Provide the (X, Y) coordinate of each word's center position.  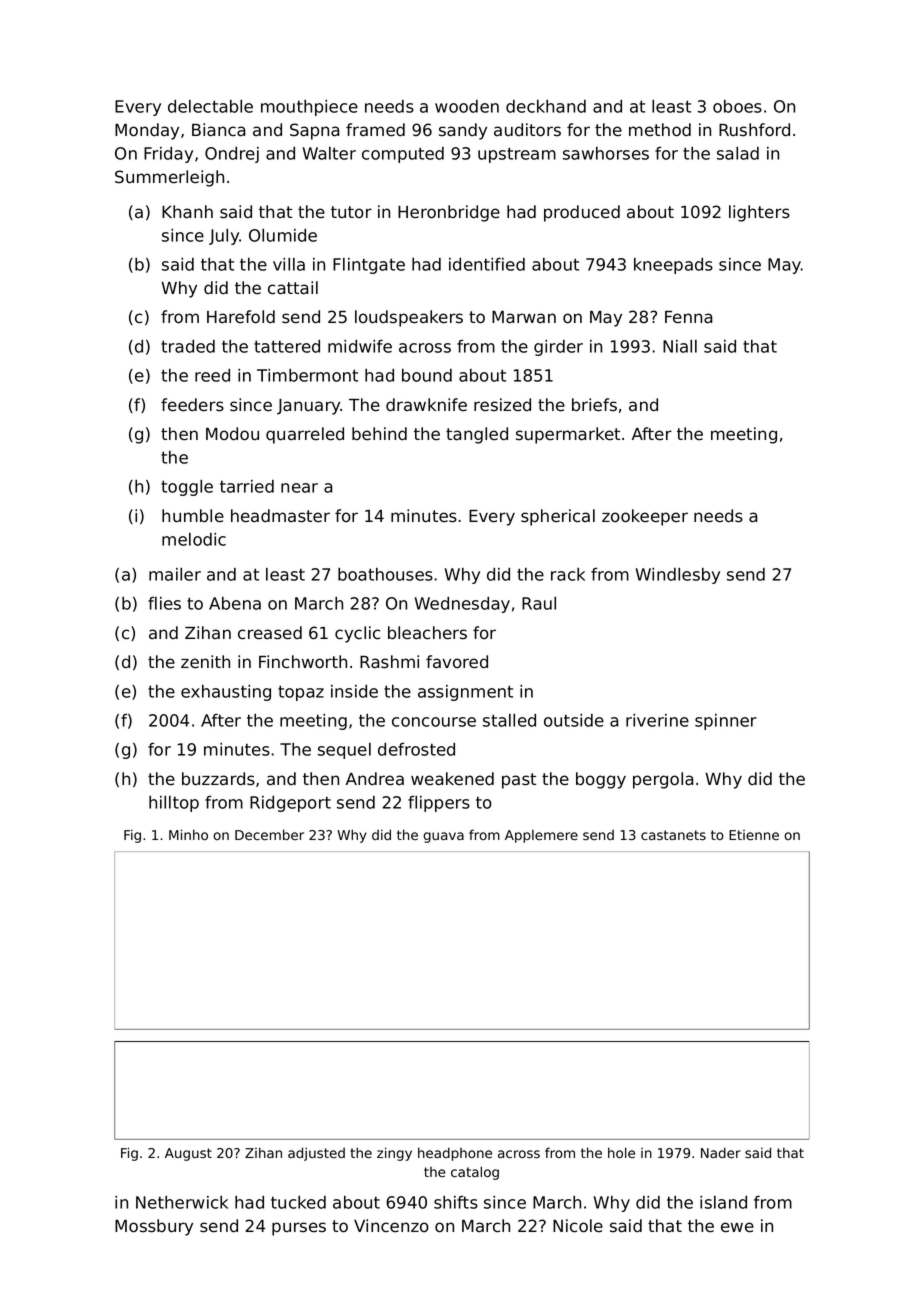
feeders (192, 405)
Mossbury (154, 1227)
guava (443, 837)
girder (558, 348)
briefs (594, 405)
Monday (147, 131)
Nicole (578, 1226)
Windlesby (678, 576)
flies (164, 603)
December (269, 834)
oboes (737, 106)
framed (375, 130)
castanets (673, 835)
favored (457, 662)
